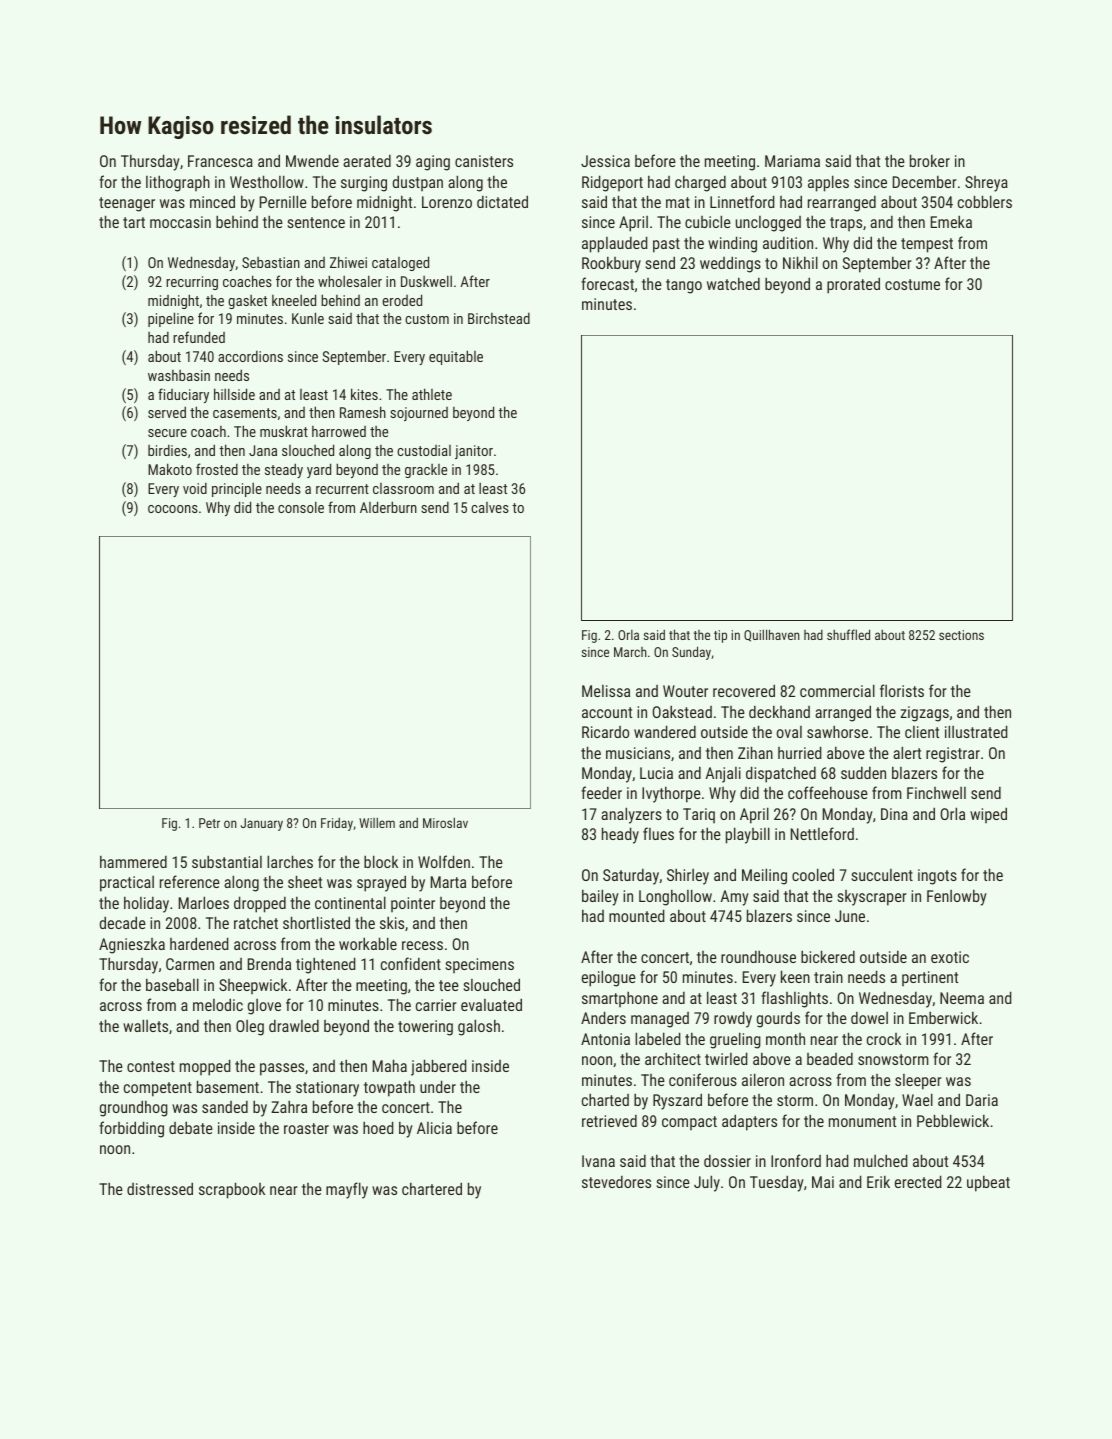 The height and width of the image is (1439, 1112). Describe the element at coordinates (986, 184) in the image. I see `Shreya` at that location.
